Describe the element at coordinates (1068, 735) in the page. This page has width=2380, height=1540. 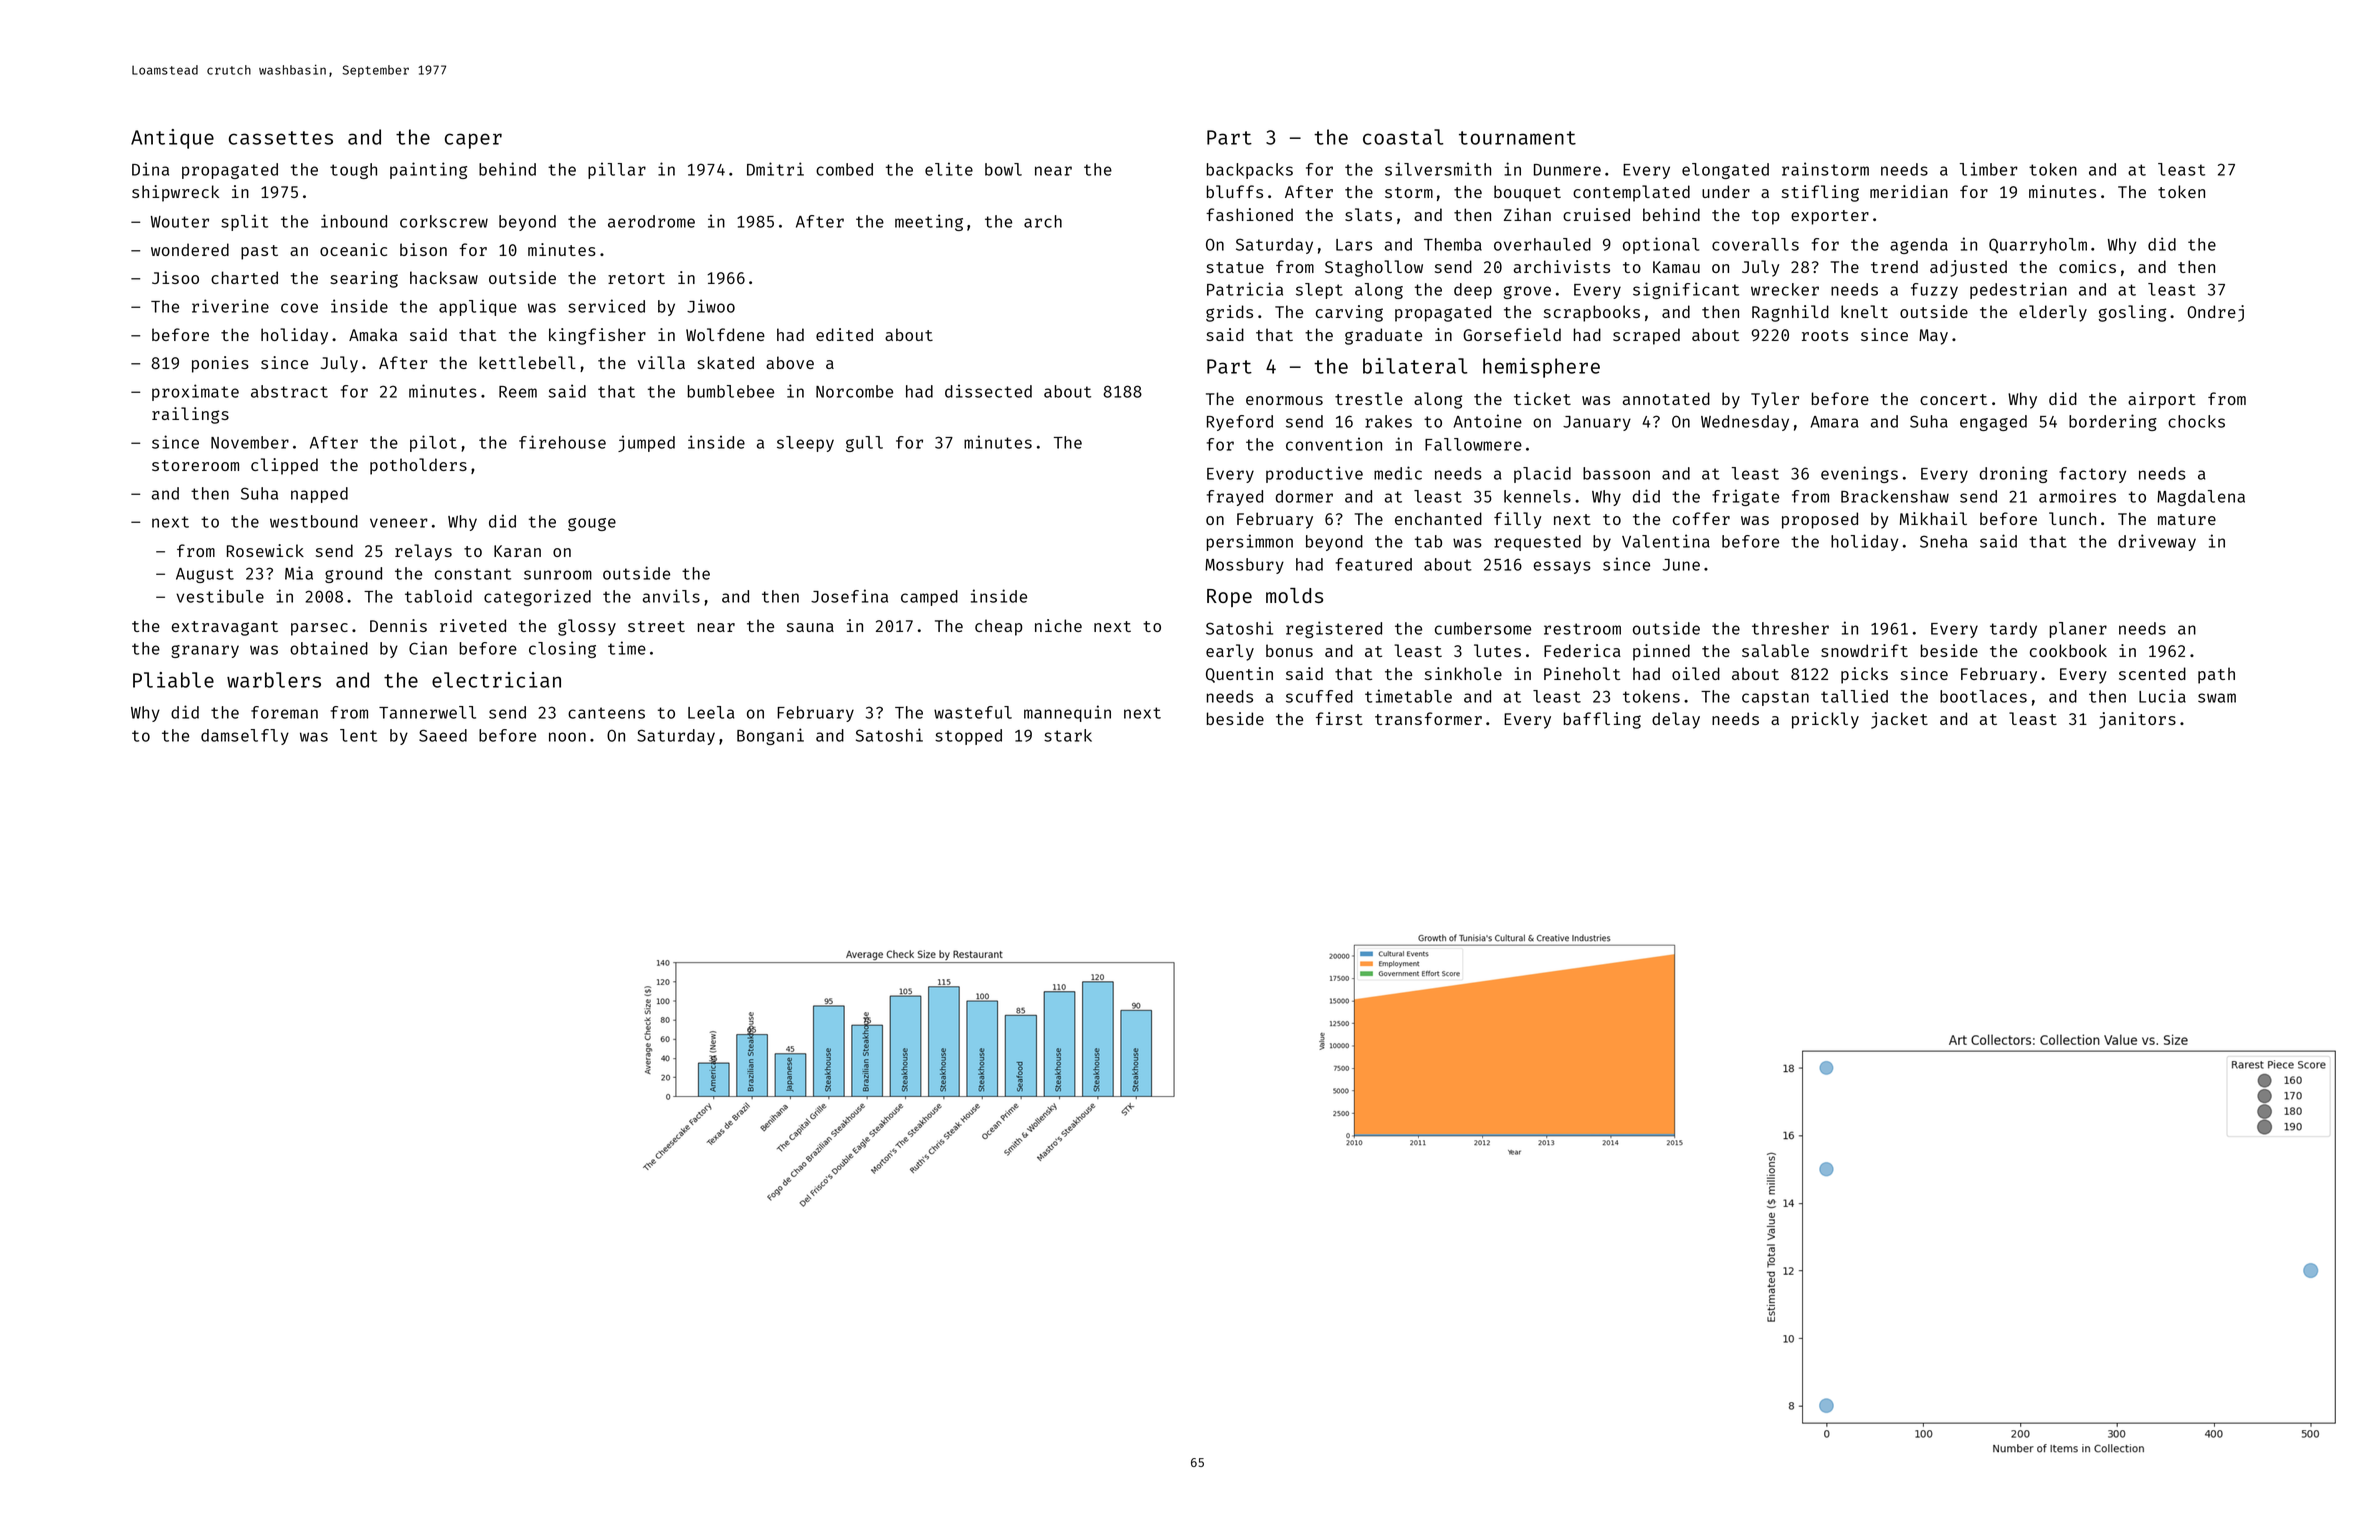
I see `stark` at that location.
